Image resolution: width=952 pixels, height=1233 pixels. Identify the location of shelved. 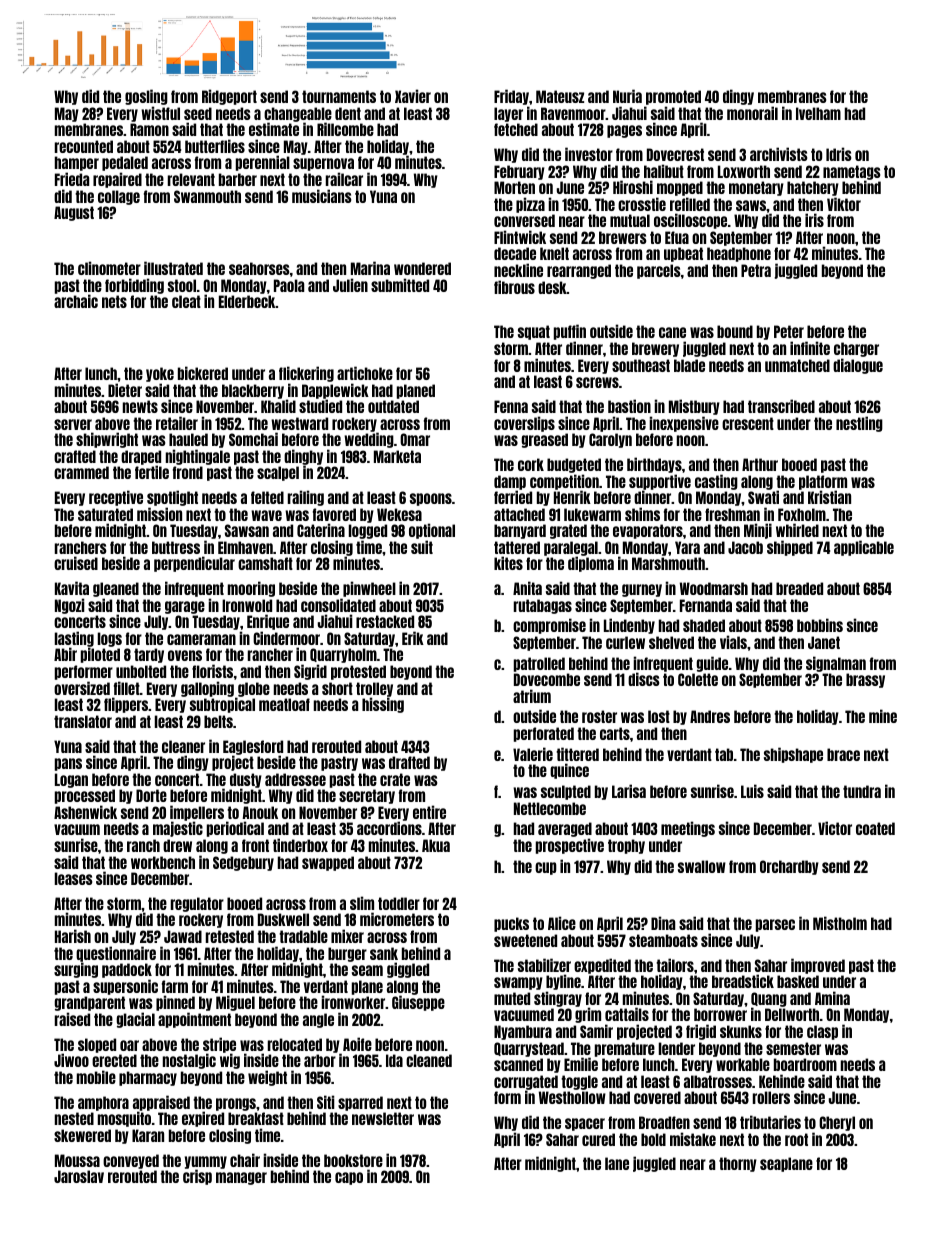
(671, 642).
